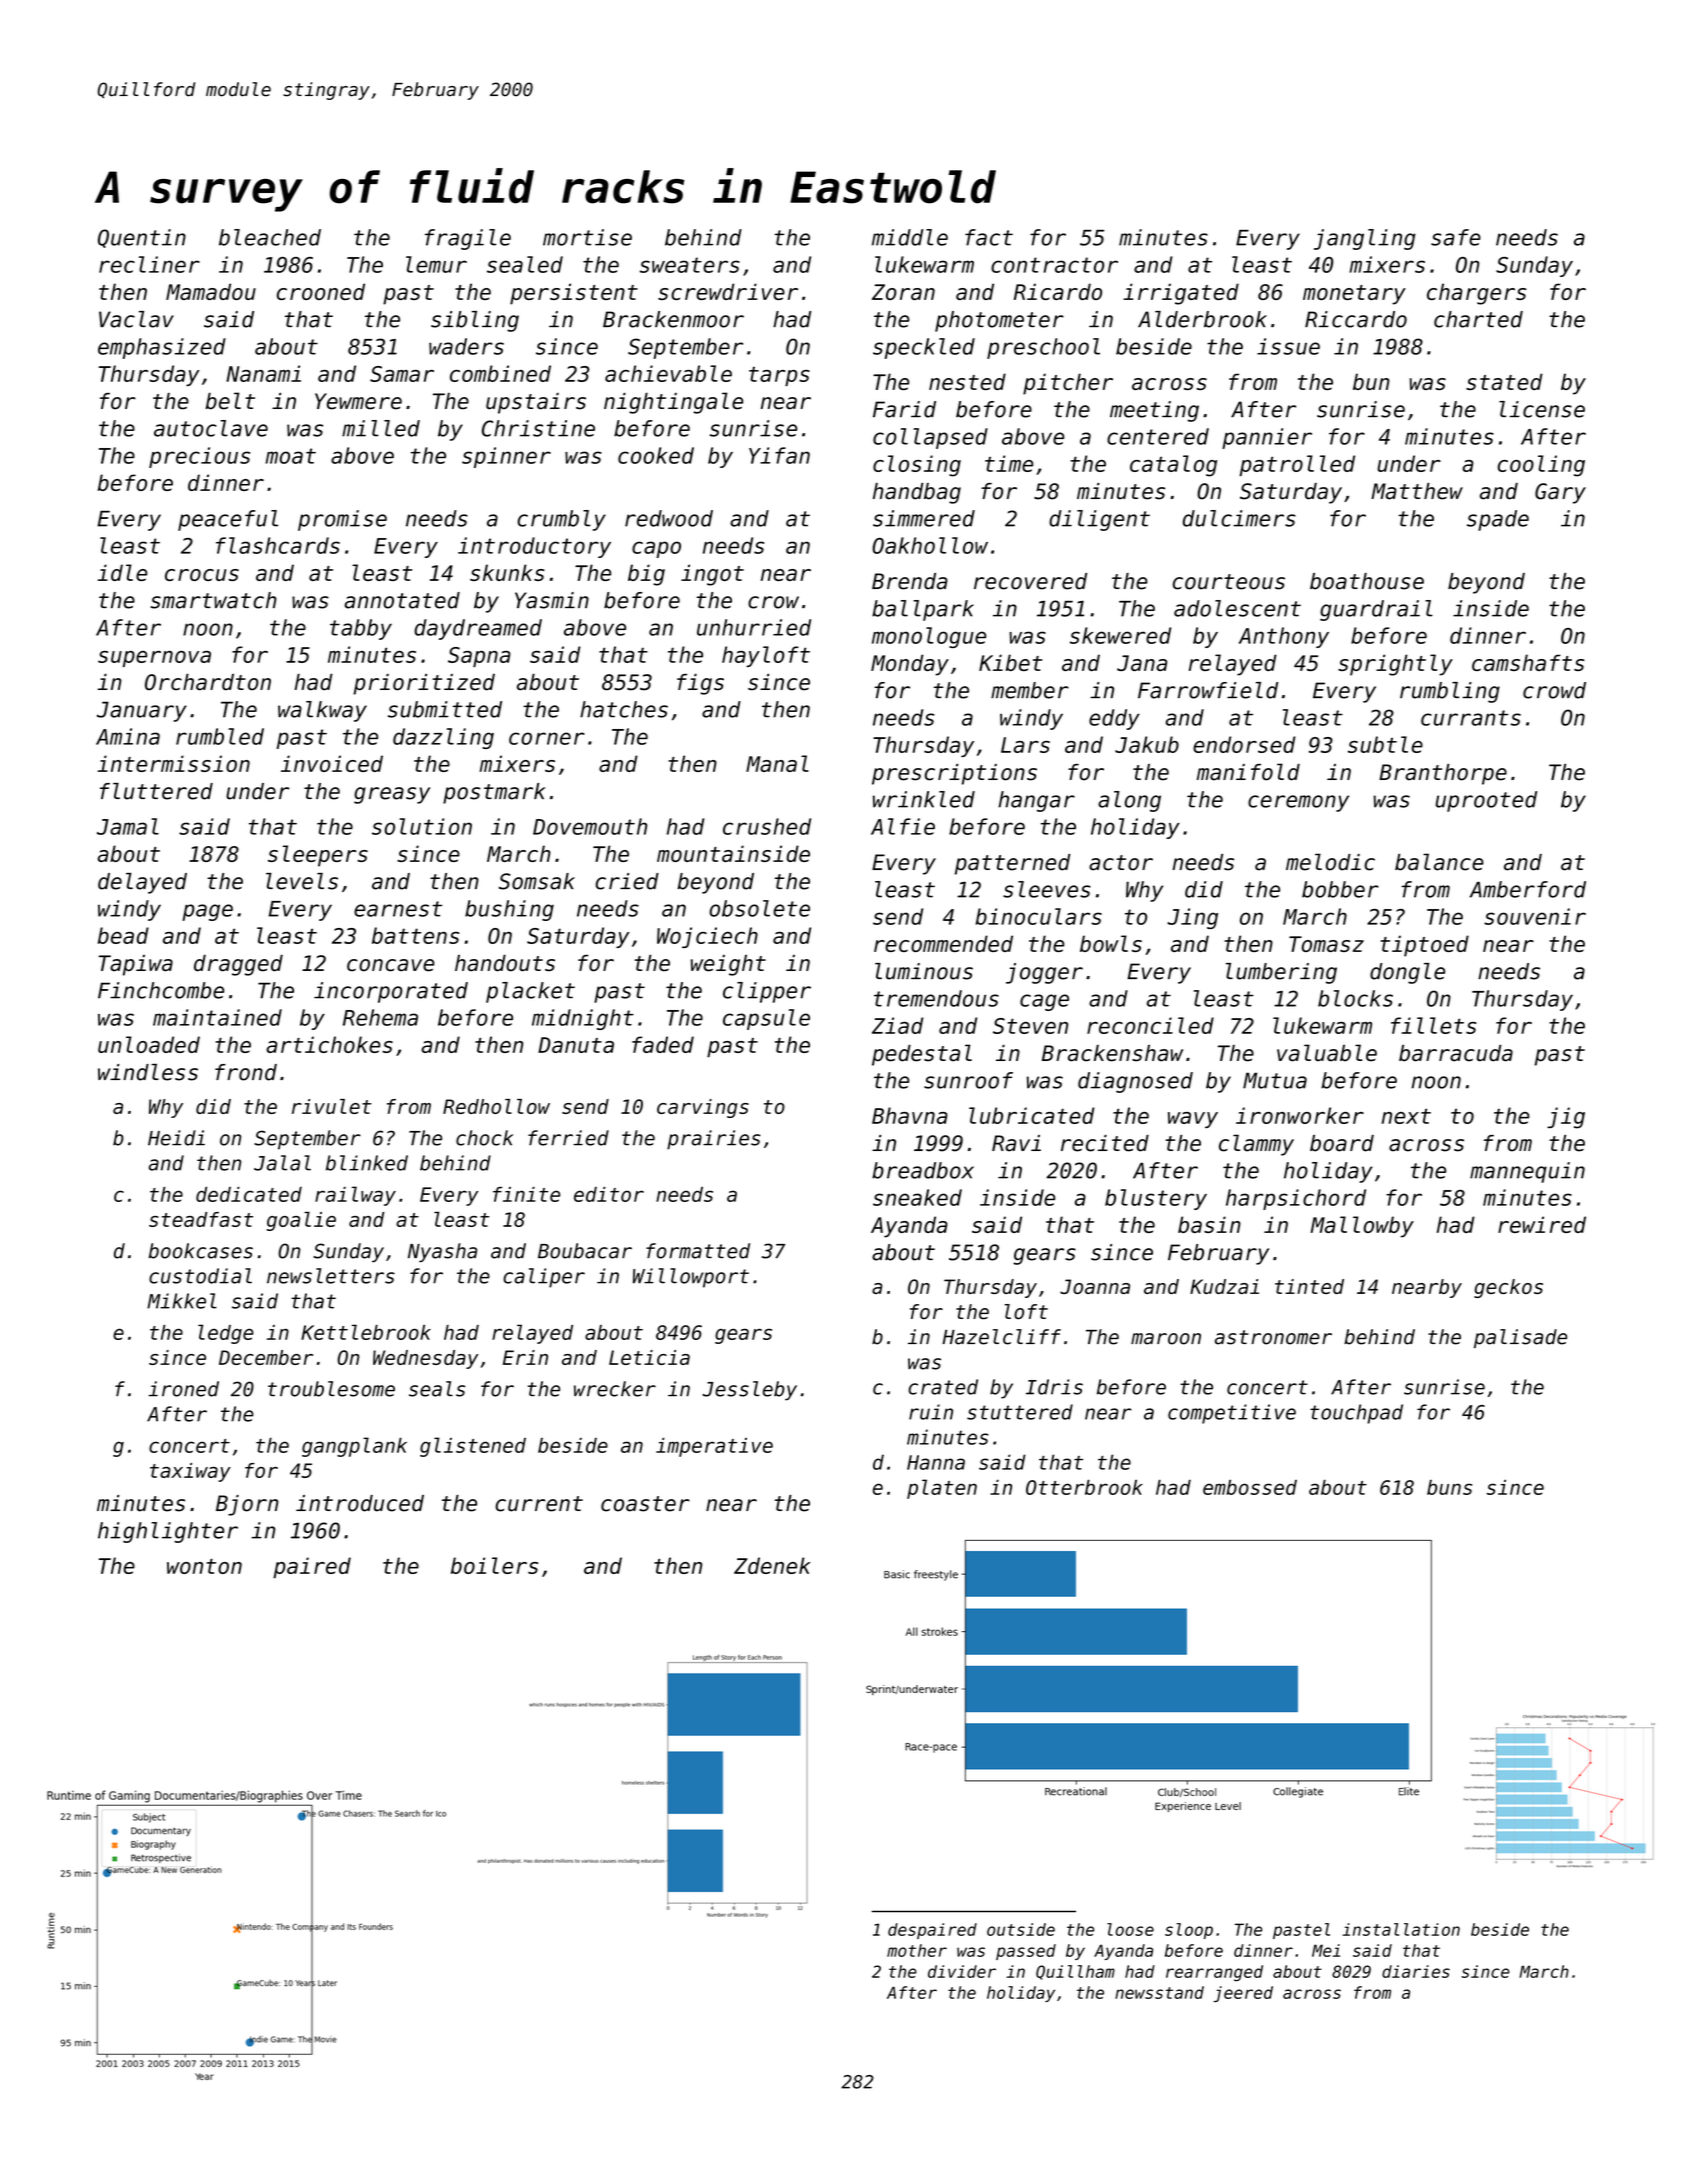  What do you see at coordinates (943, 1387) in the screenshot?
I see `crated` at bounding box center [943, 1387].
